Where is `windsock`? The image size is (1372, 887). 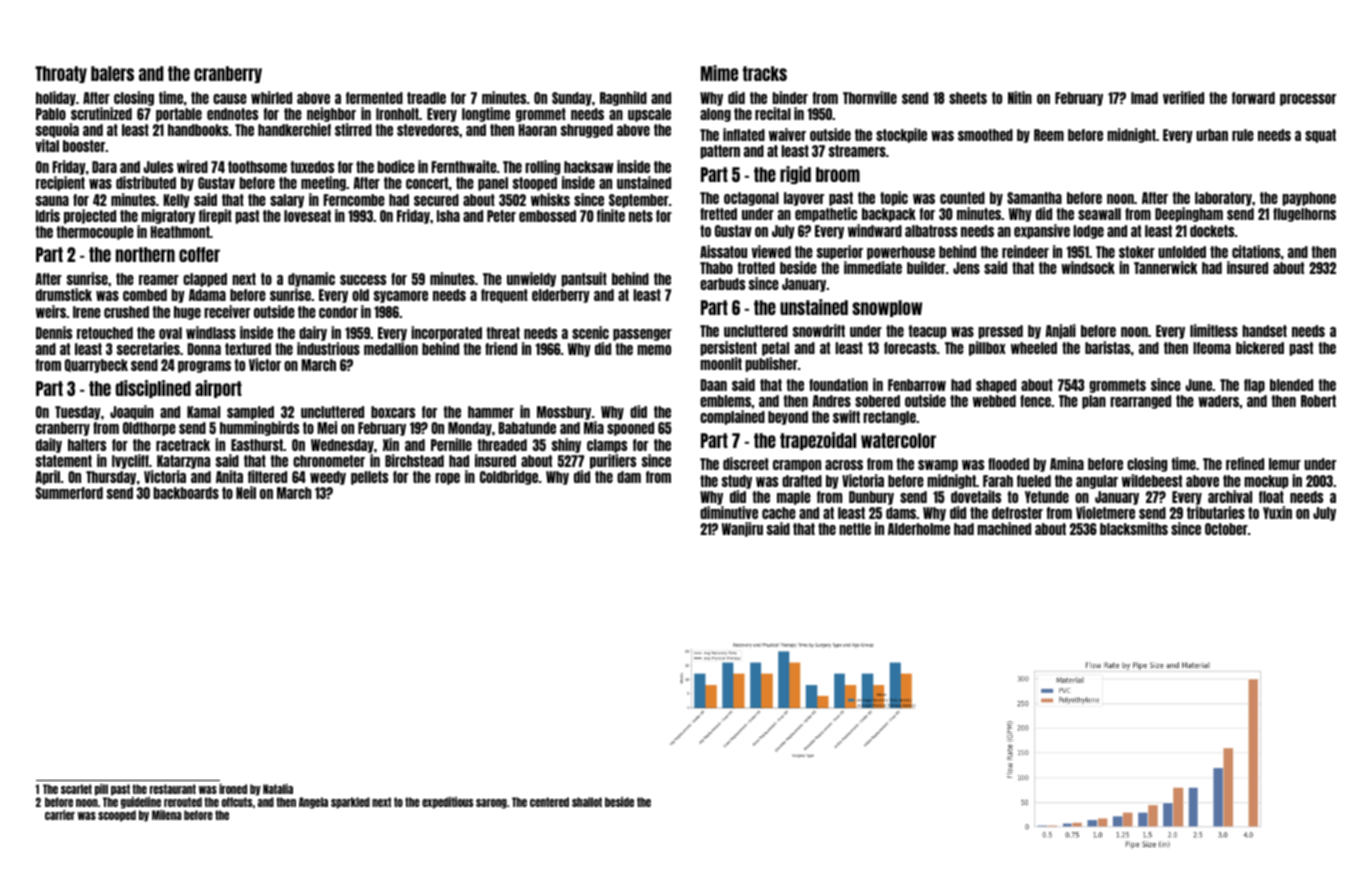 windsock is located at coordinates (1088, 267).
